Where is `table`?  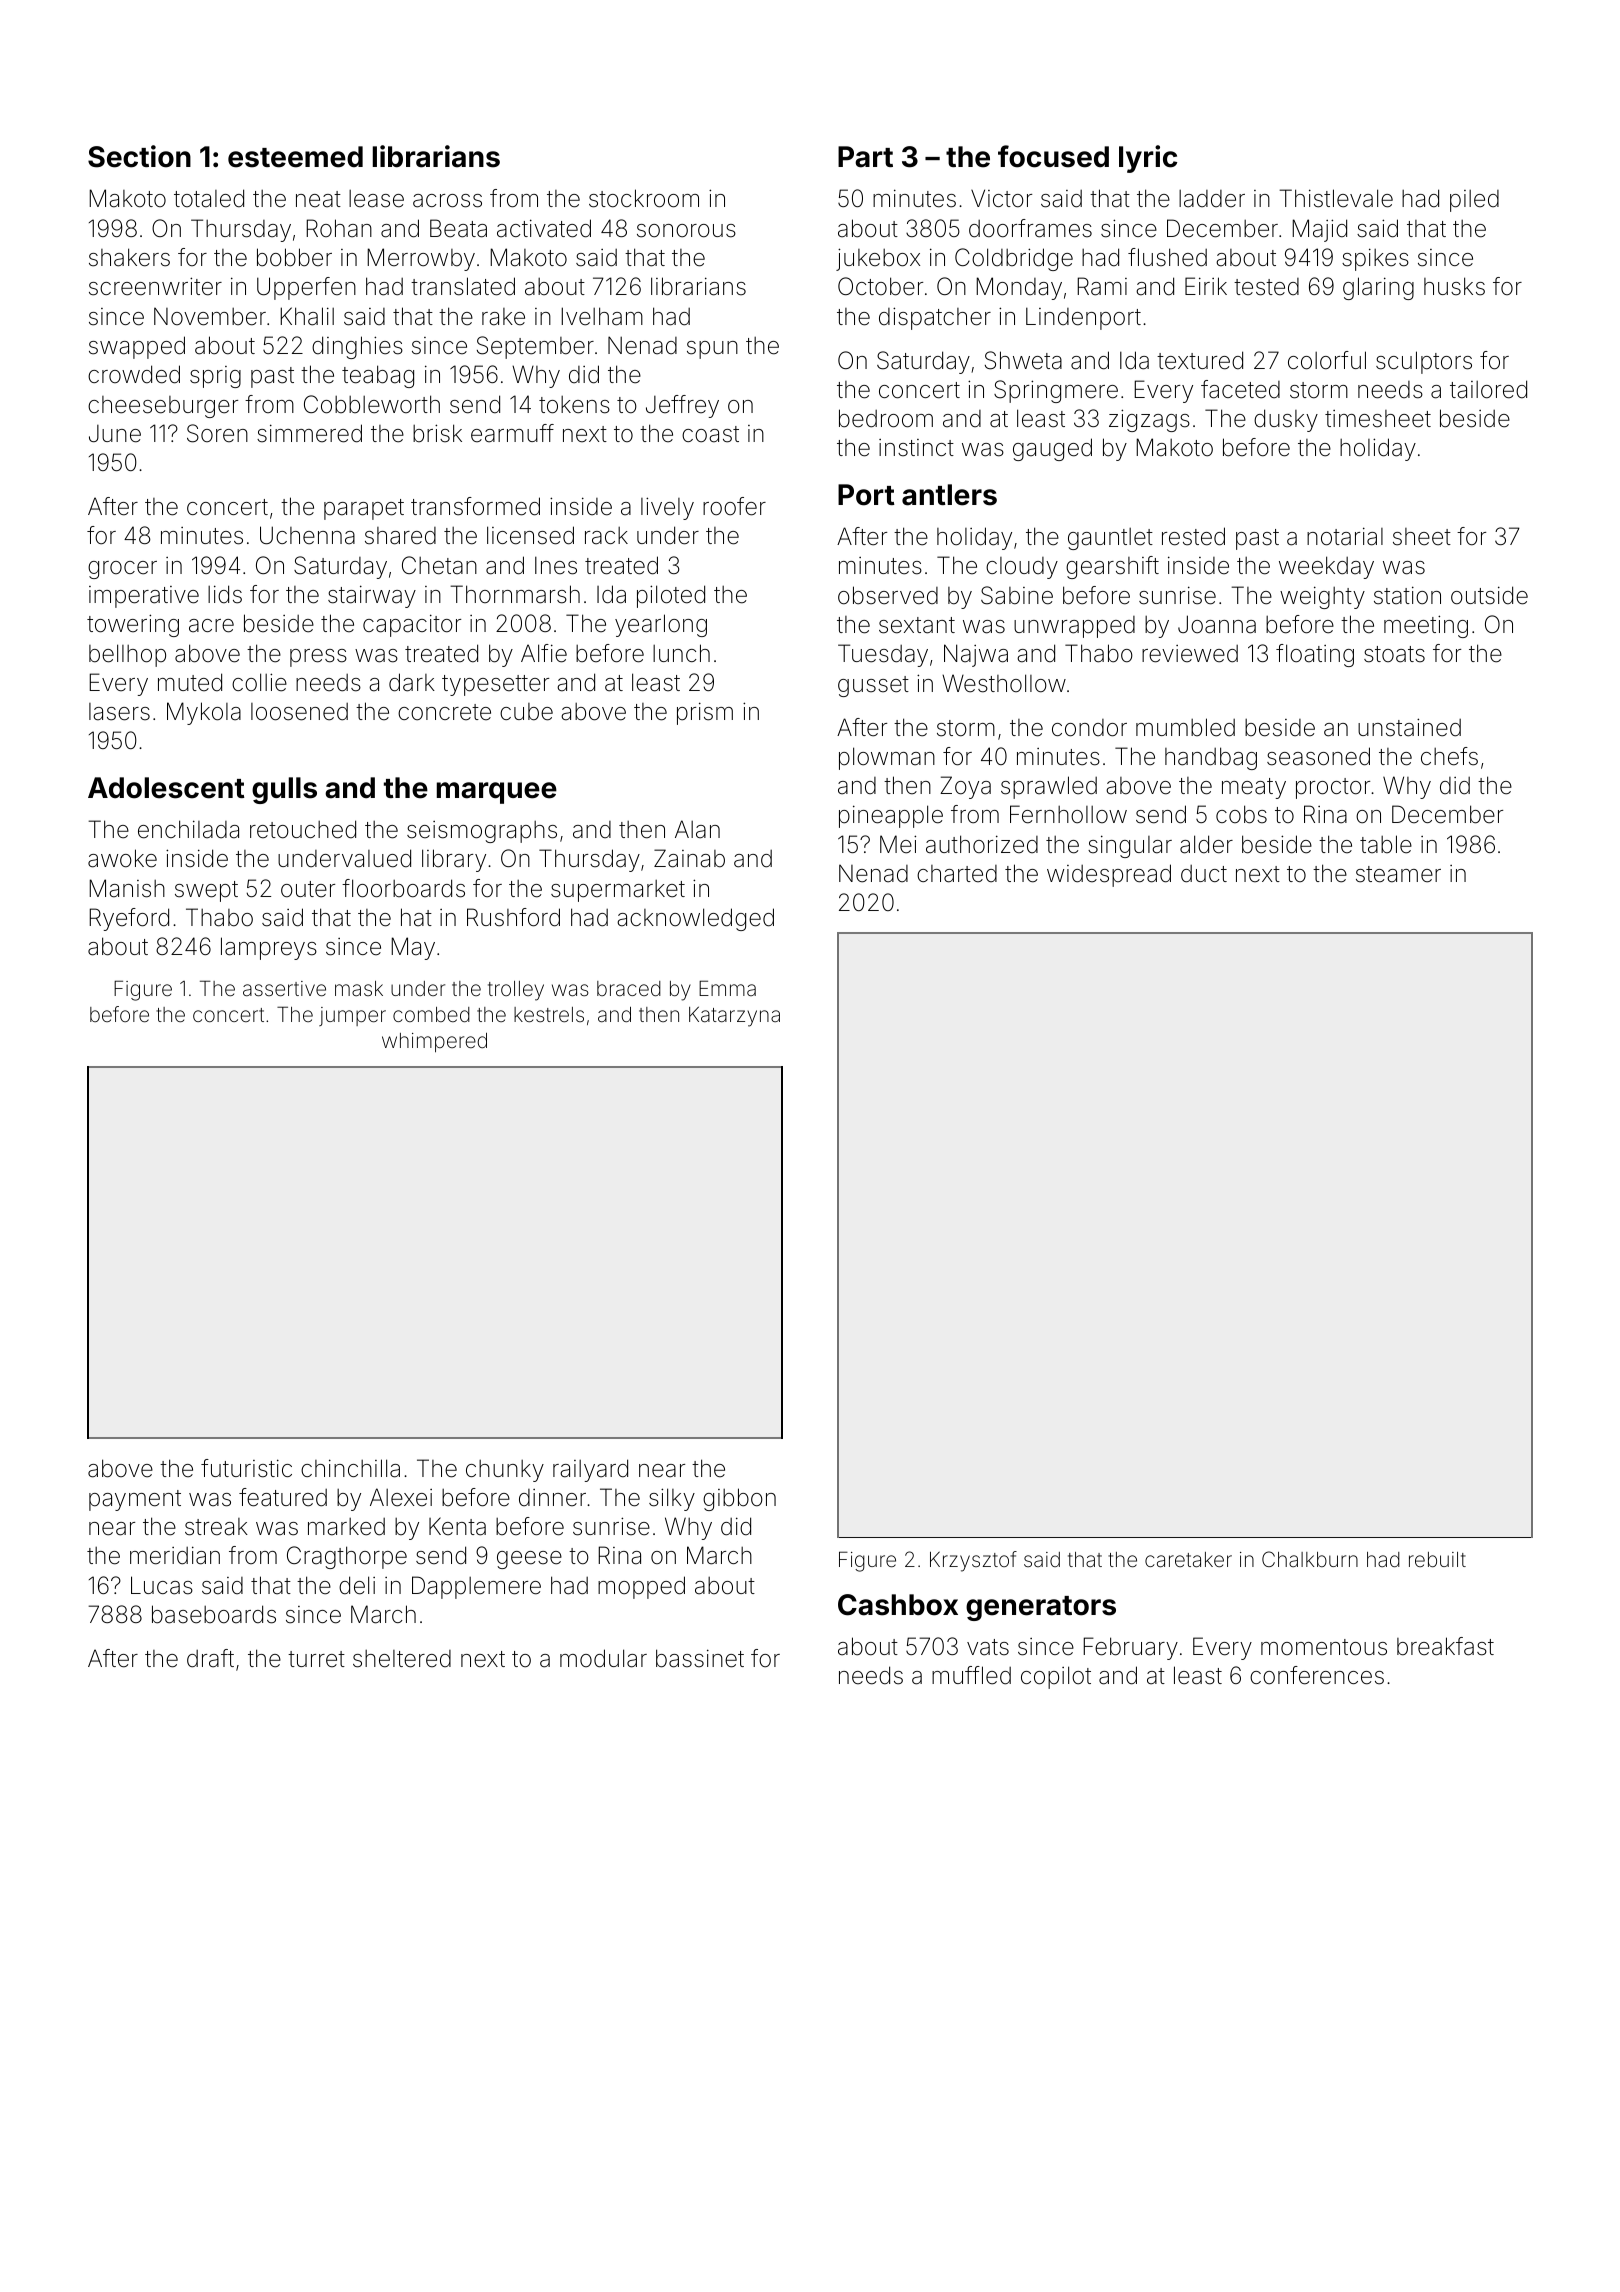 table is located at coordinates (1386, 844).
